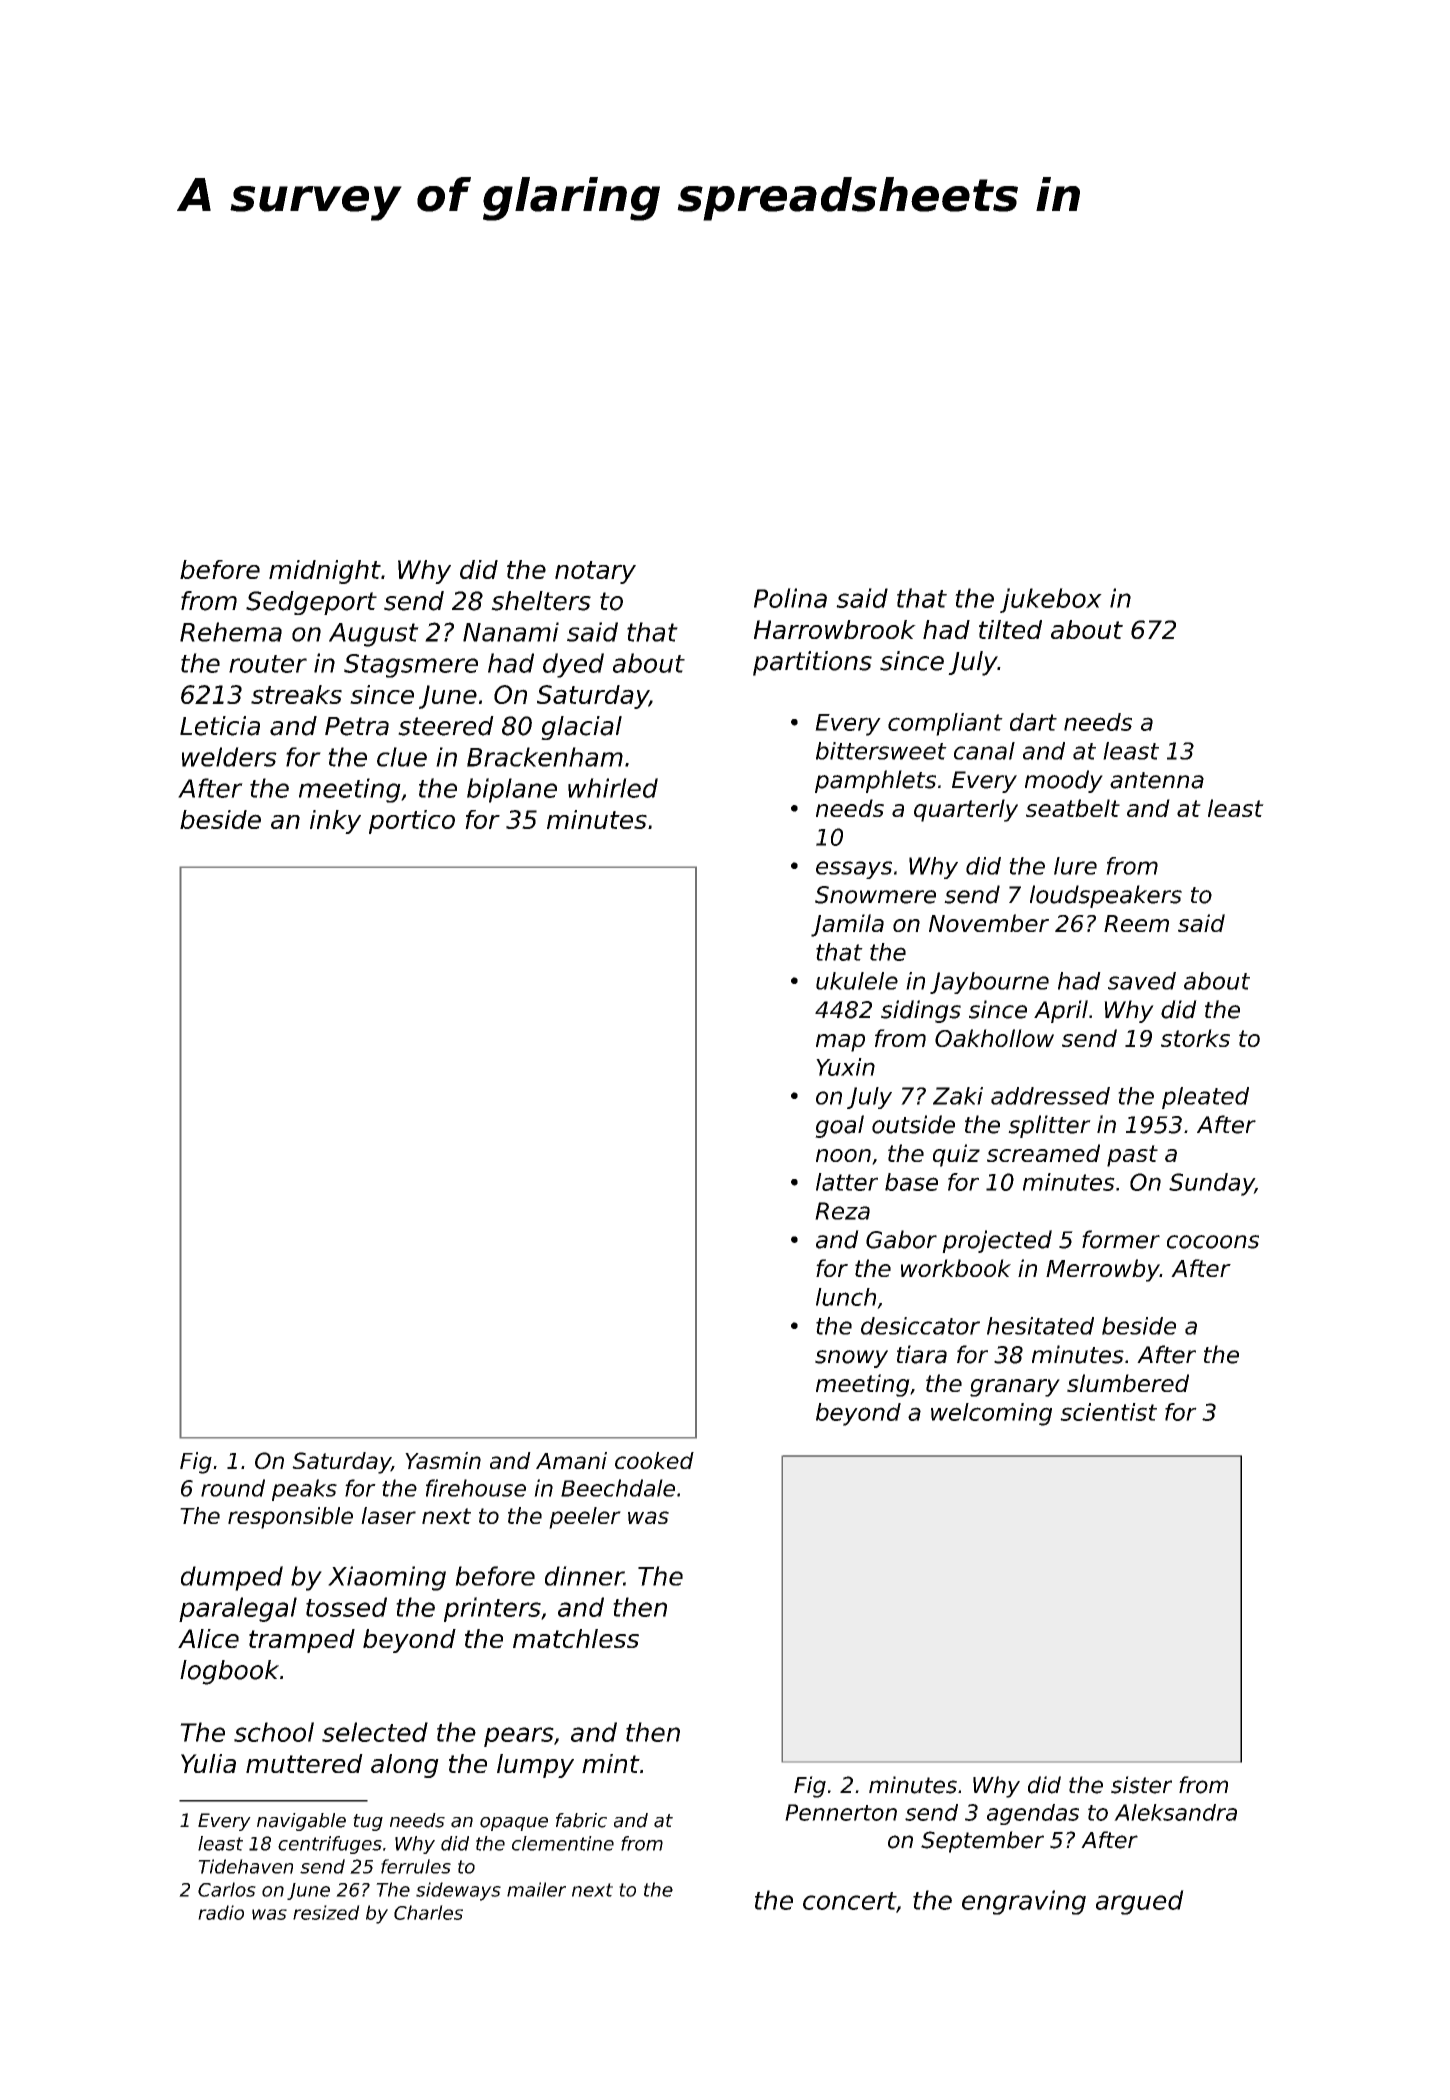  I want to click on ferrules, so click(416, 1866).
